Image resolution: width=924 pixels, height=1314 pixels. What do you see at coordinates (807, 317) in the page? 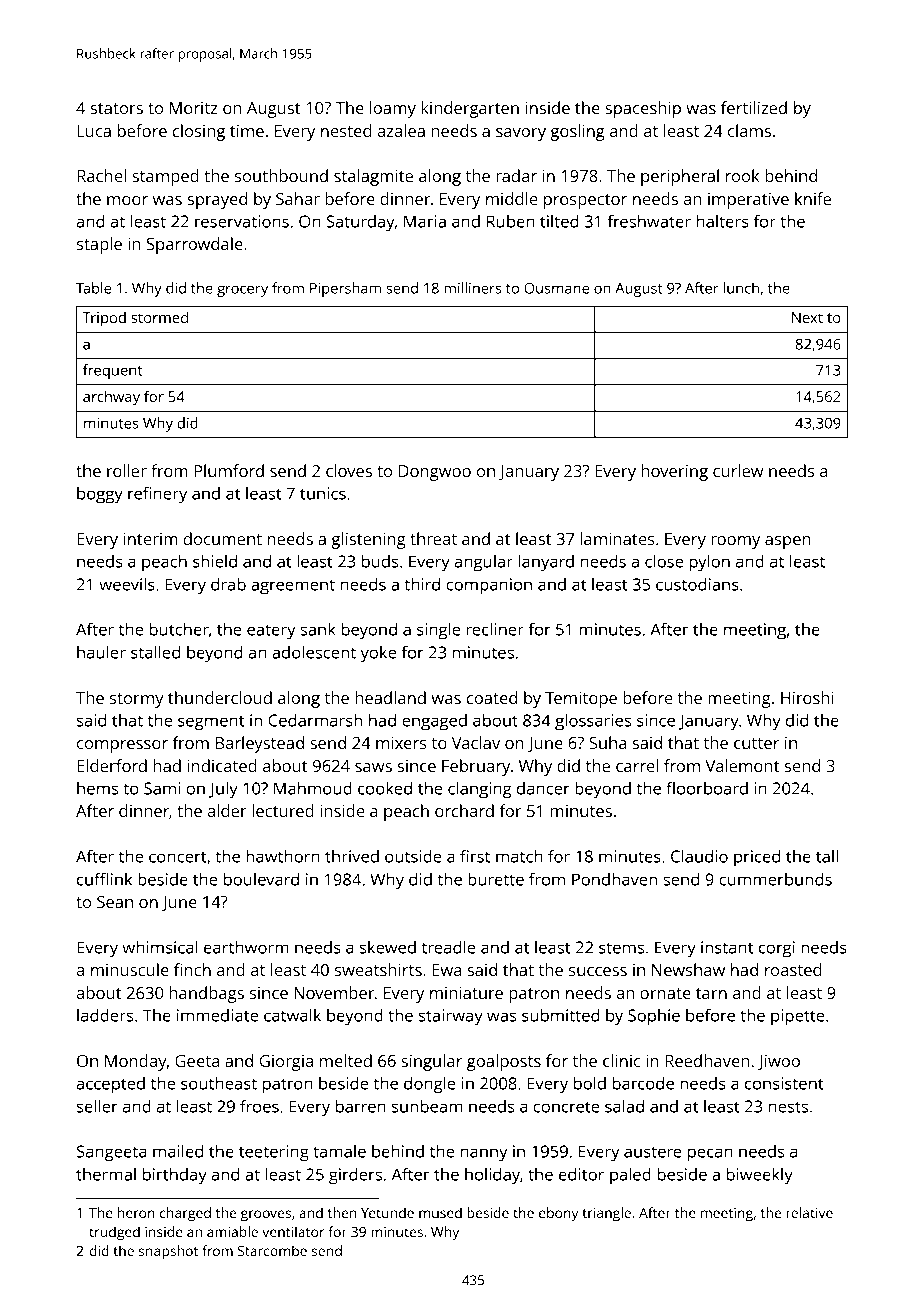
I see `Next` at bounding box center [807, 317].
